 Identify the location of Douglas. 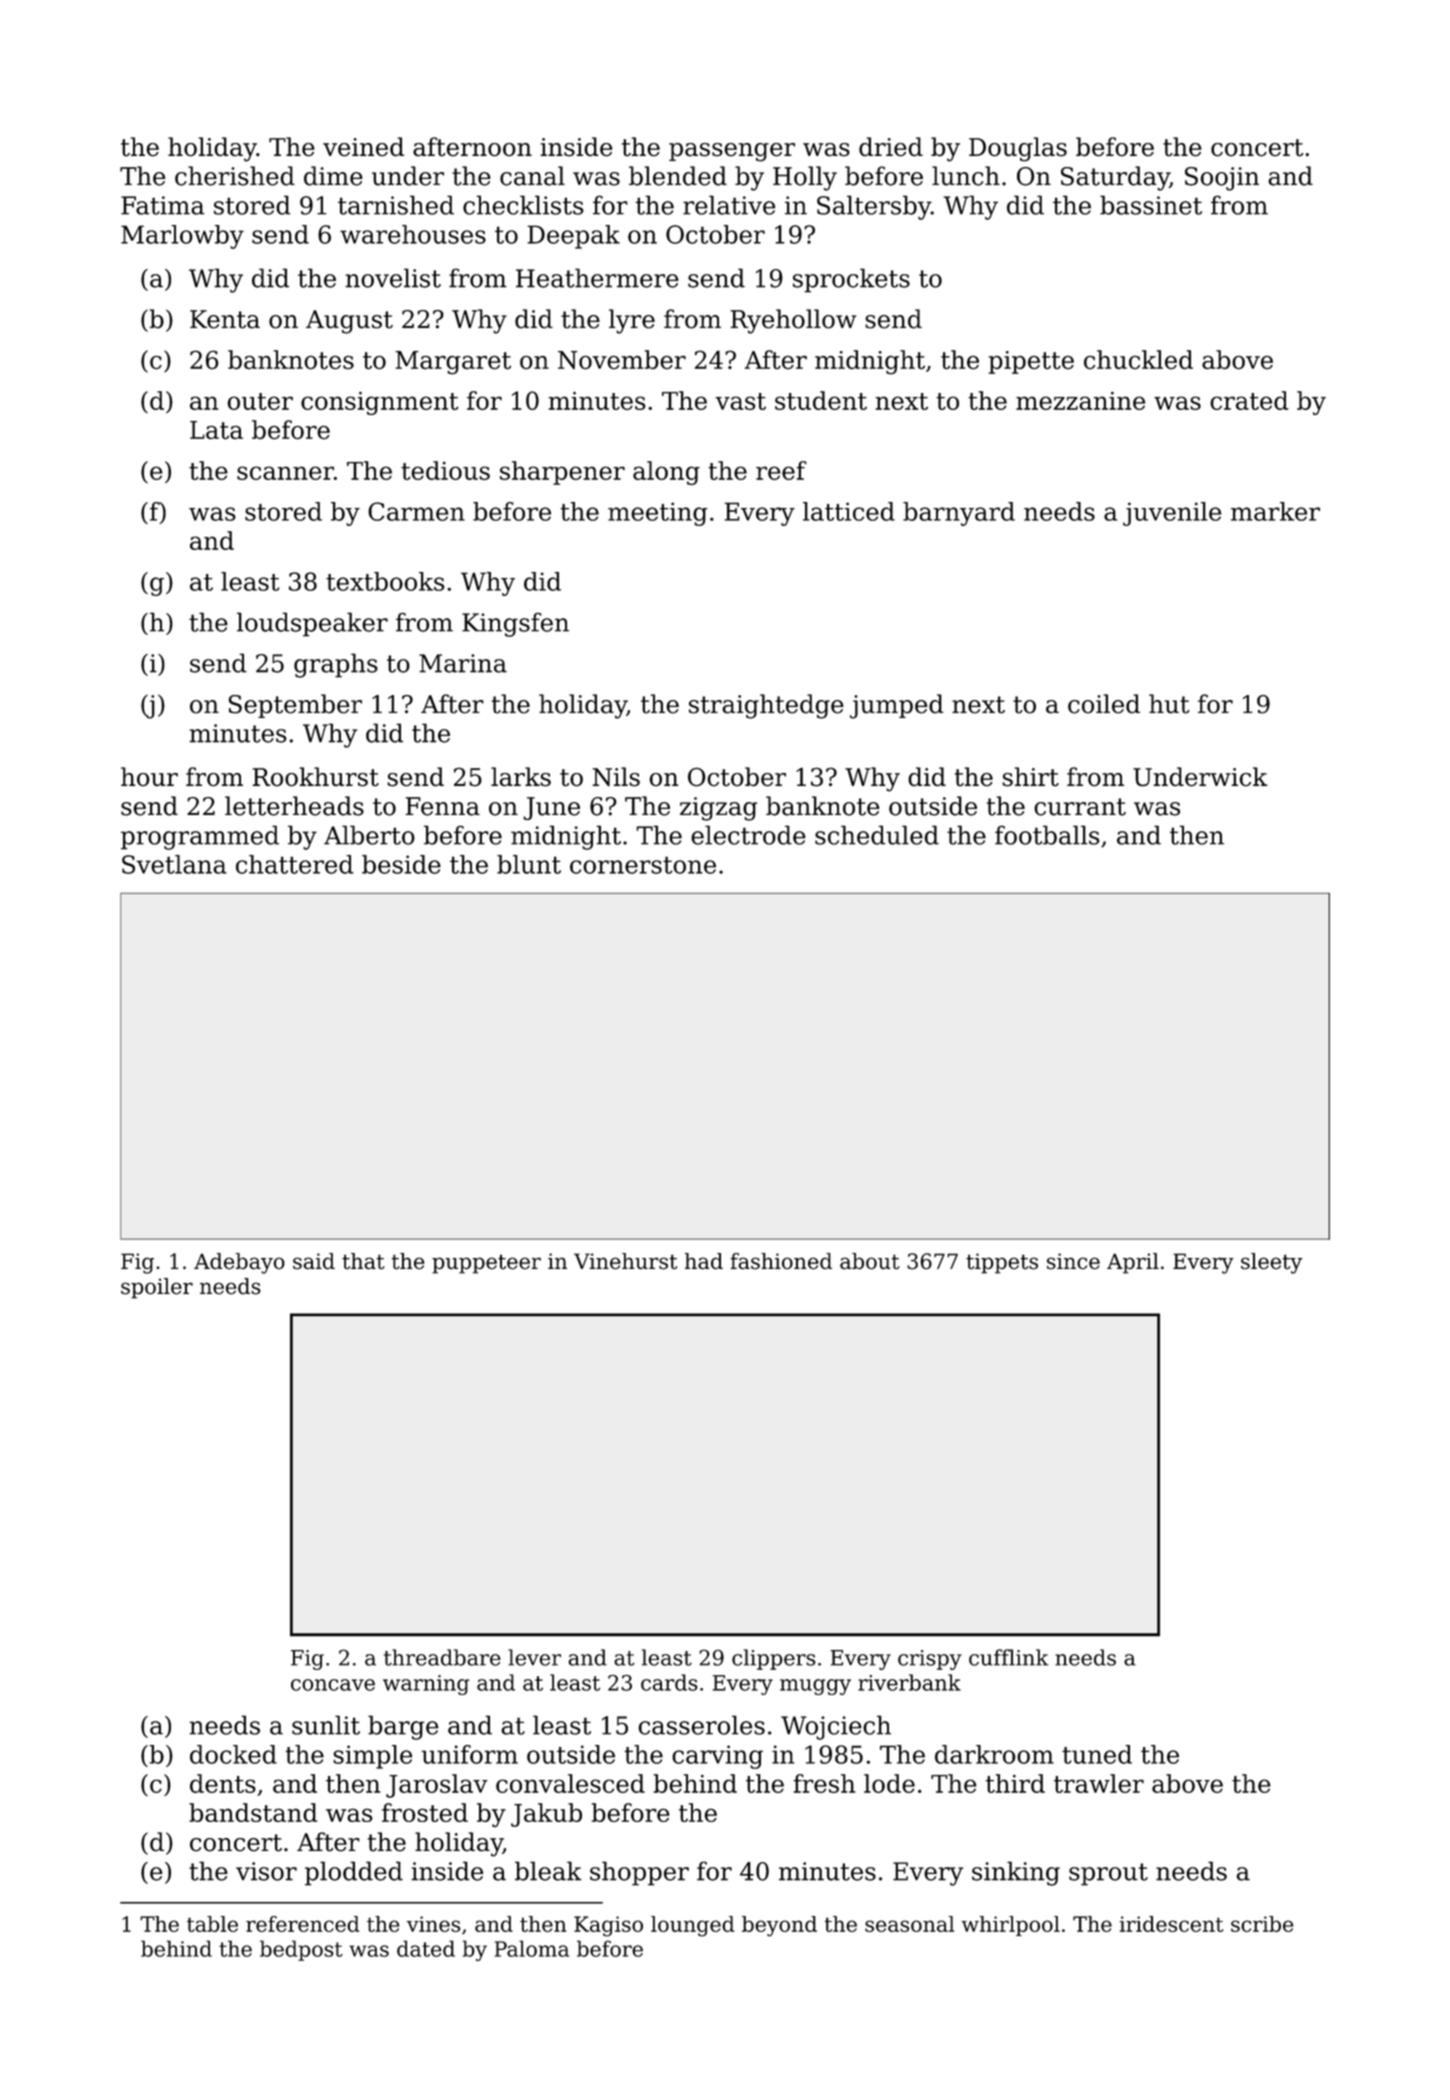
(1018, 149).
